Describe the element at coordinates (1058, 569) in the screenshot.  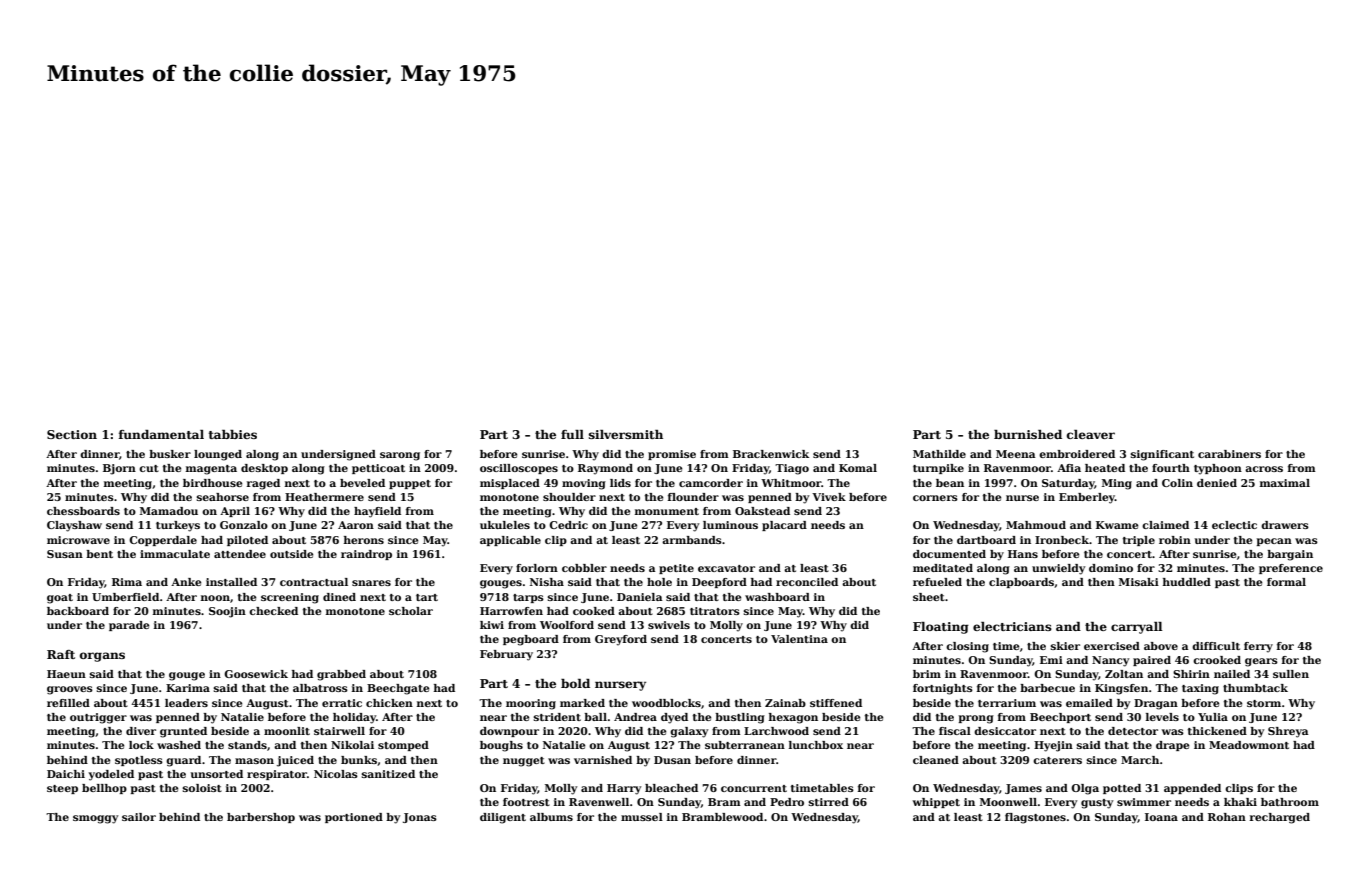
I see `unwieldy` at that location.
